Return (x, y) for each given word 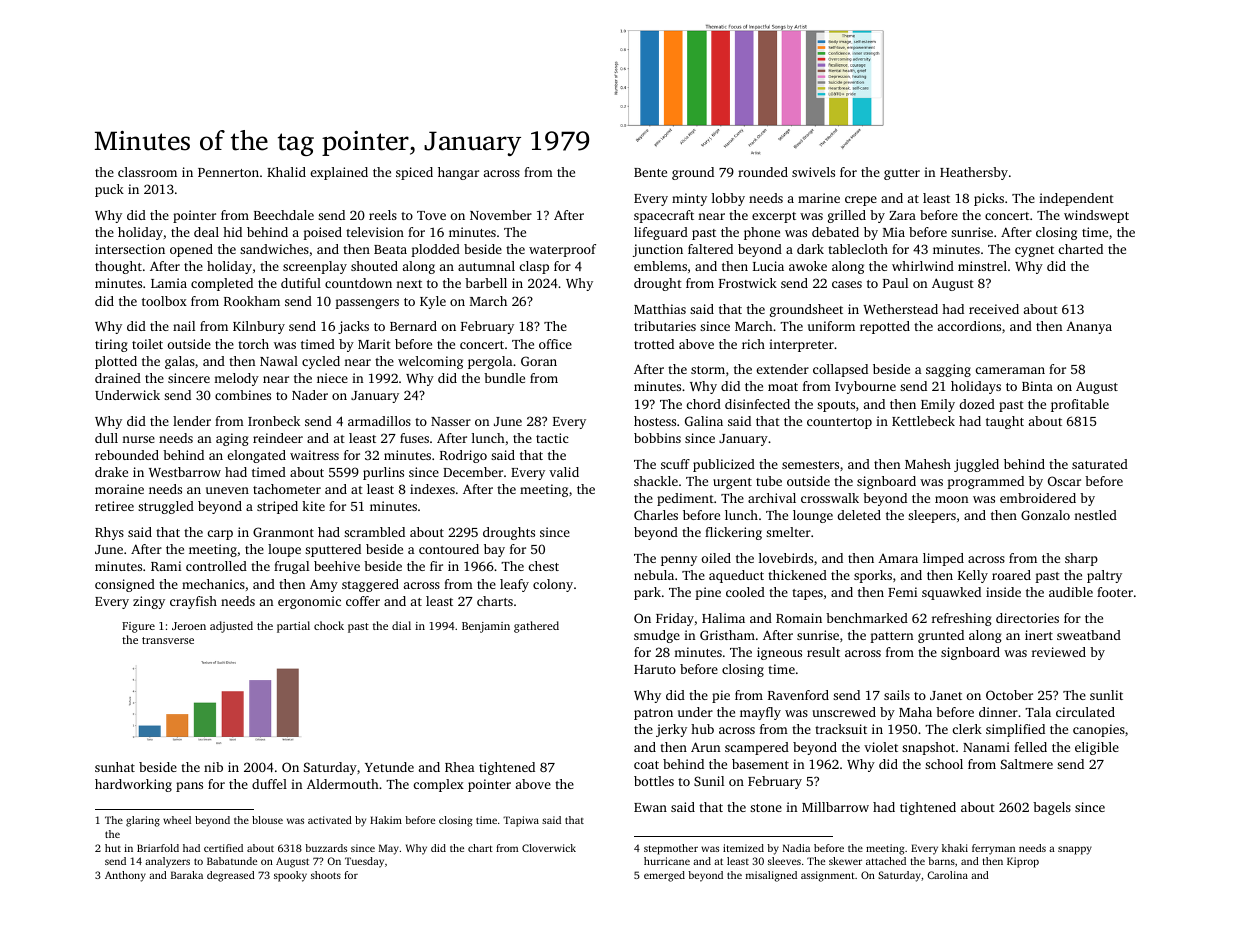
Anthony (125, 876)
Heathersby (974, 173)
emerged (664, 876)
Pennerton (228, 172)
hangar (458, 173)
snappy (1075, 850)
